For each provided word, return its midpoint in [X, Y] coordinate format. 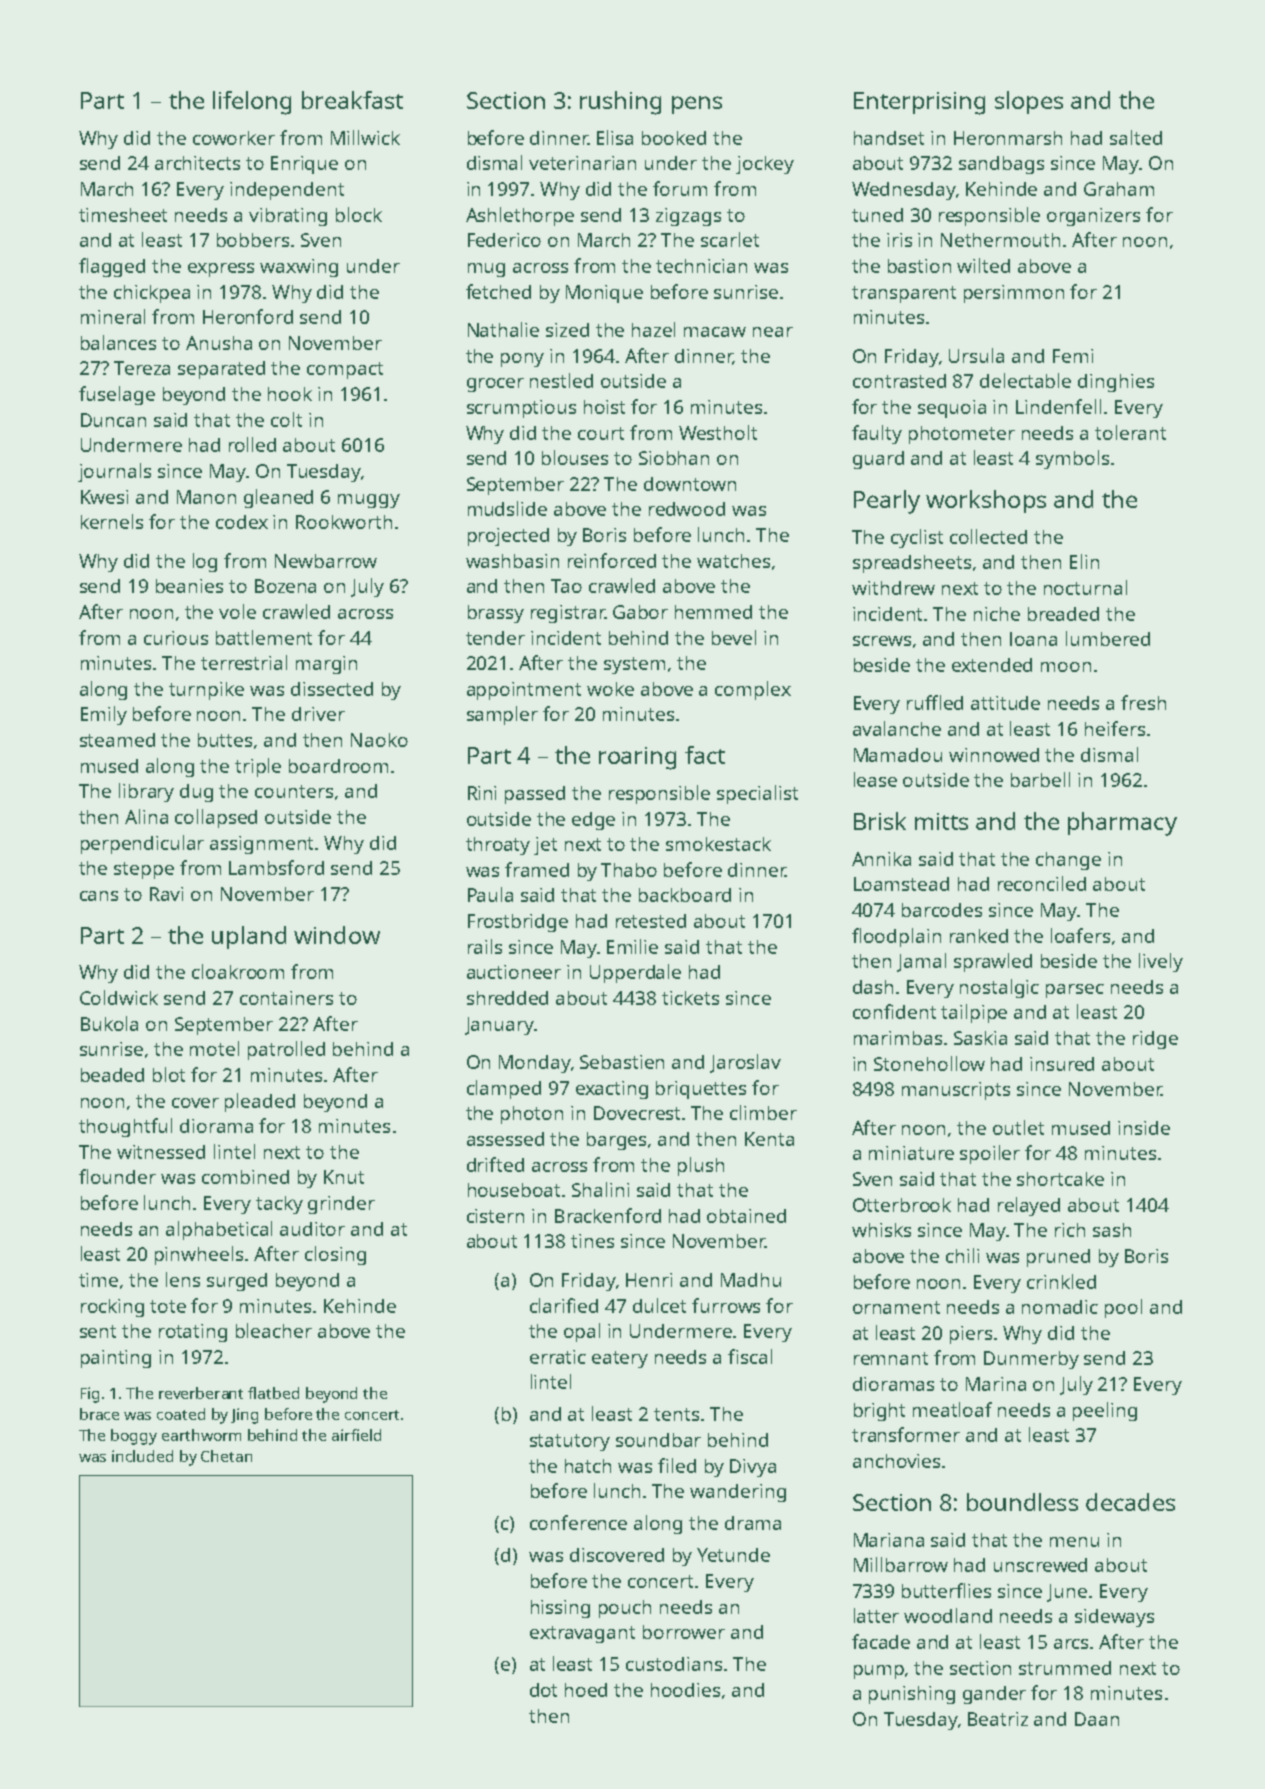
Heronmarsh [1008, 138]
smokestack [718, 844]
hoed [586, 1690]
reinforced [612, 560]
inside [1144, 1128]
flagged [112, 267]
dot [543, 1690]
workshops [986, 501]
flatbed [273, 1393]
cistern [495, 1216]
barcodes [942, 910]
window [337, 935]
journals [114, 472]
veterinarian [582, 163]
